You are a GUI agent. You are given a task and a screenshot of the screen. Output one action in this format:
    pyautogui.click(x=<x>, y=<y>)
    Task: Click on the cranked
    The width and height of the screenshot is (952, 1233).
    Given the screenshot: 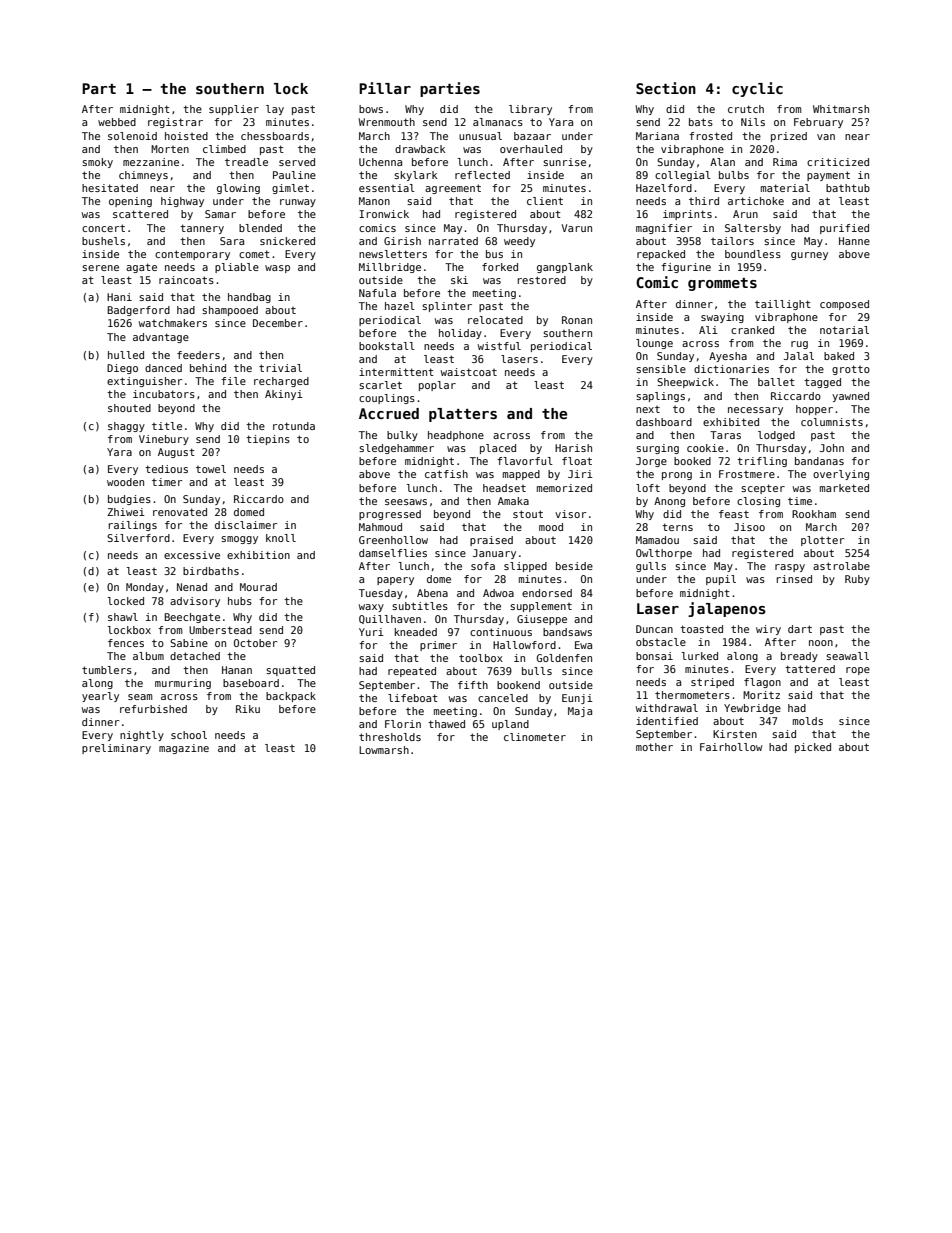 What is the action you would take?
    pyautogui.click(x=752, y=330)
